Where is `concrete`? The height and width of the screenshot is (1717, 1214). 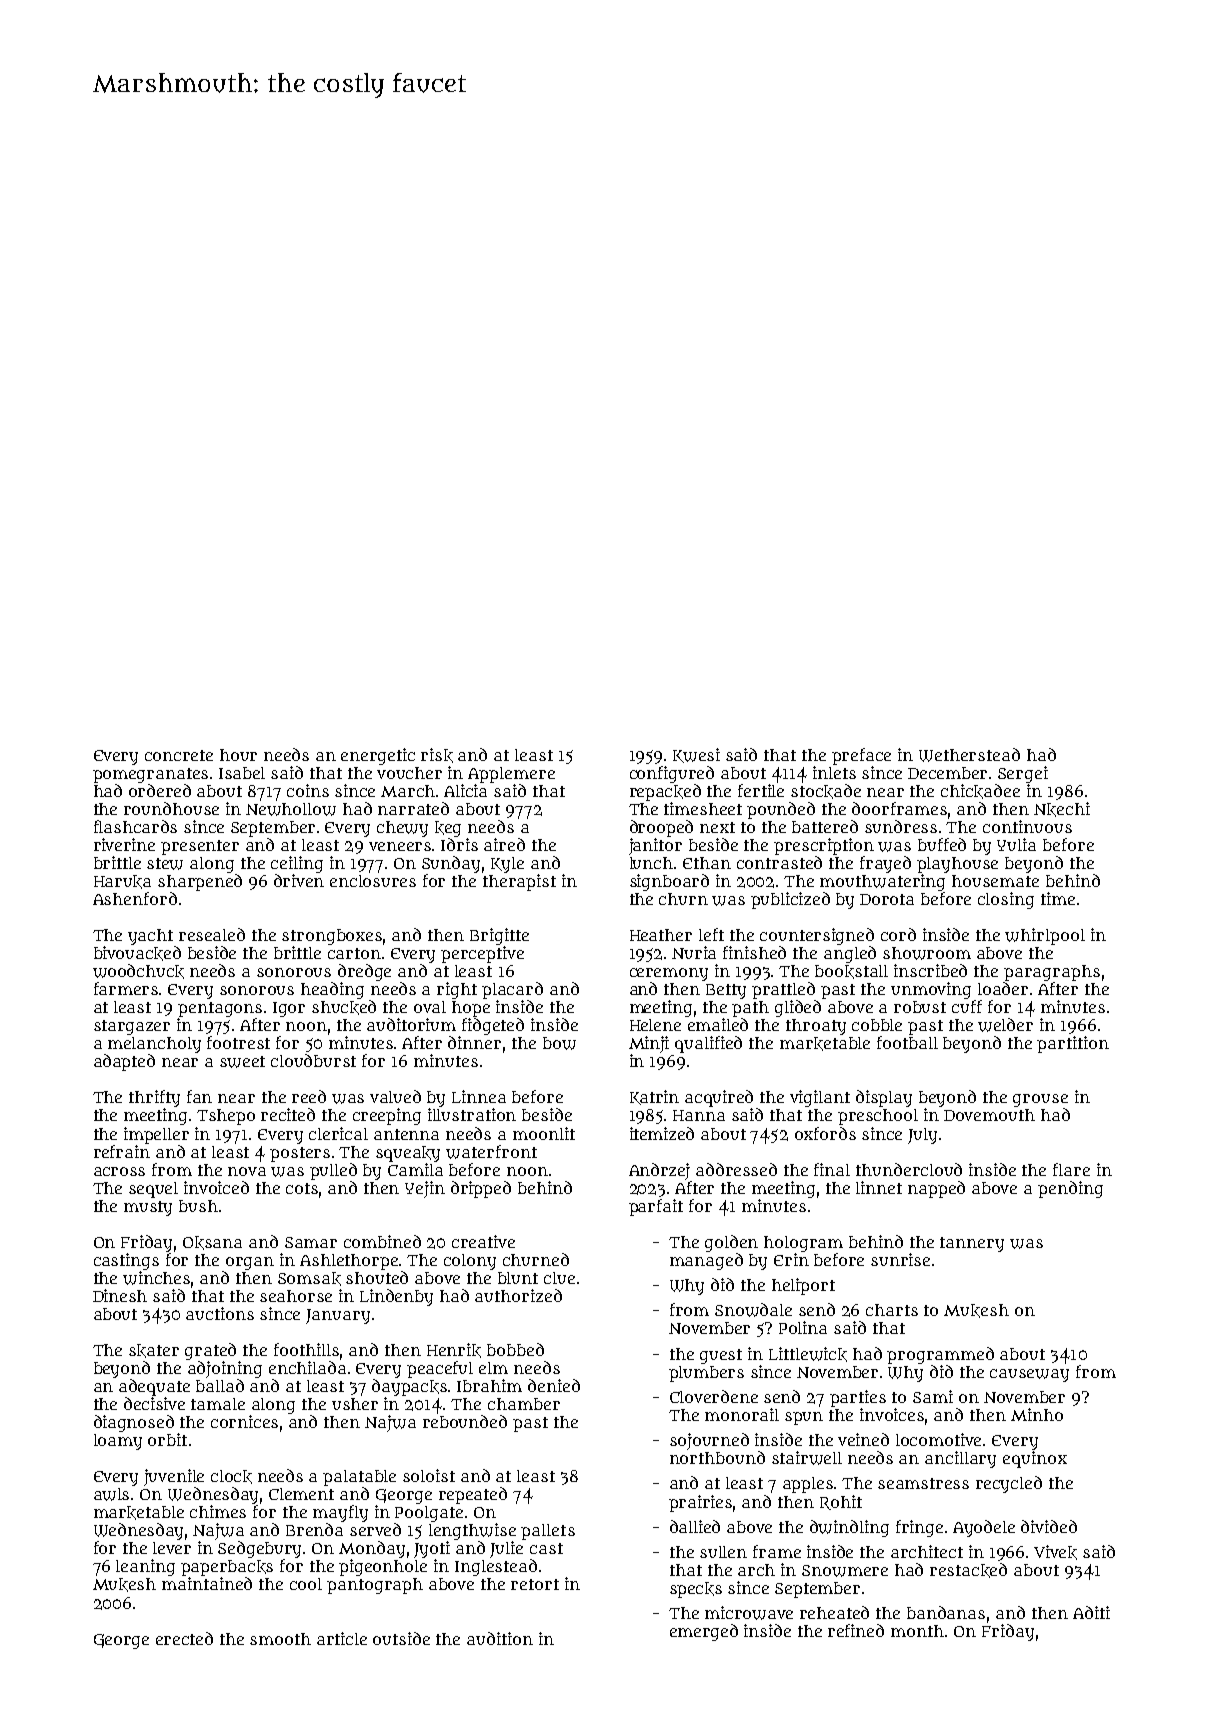 concrete is located at coordinates (179, 755).
